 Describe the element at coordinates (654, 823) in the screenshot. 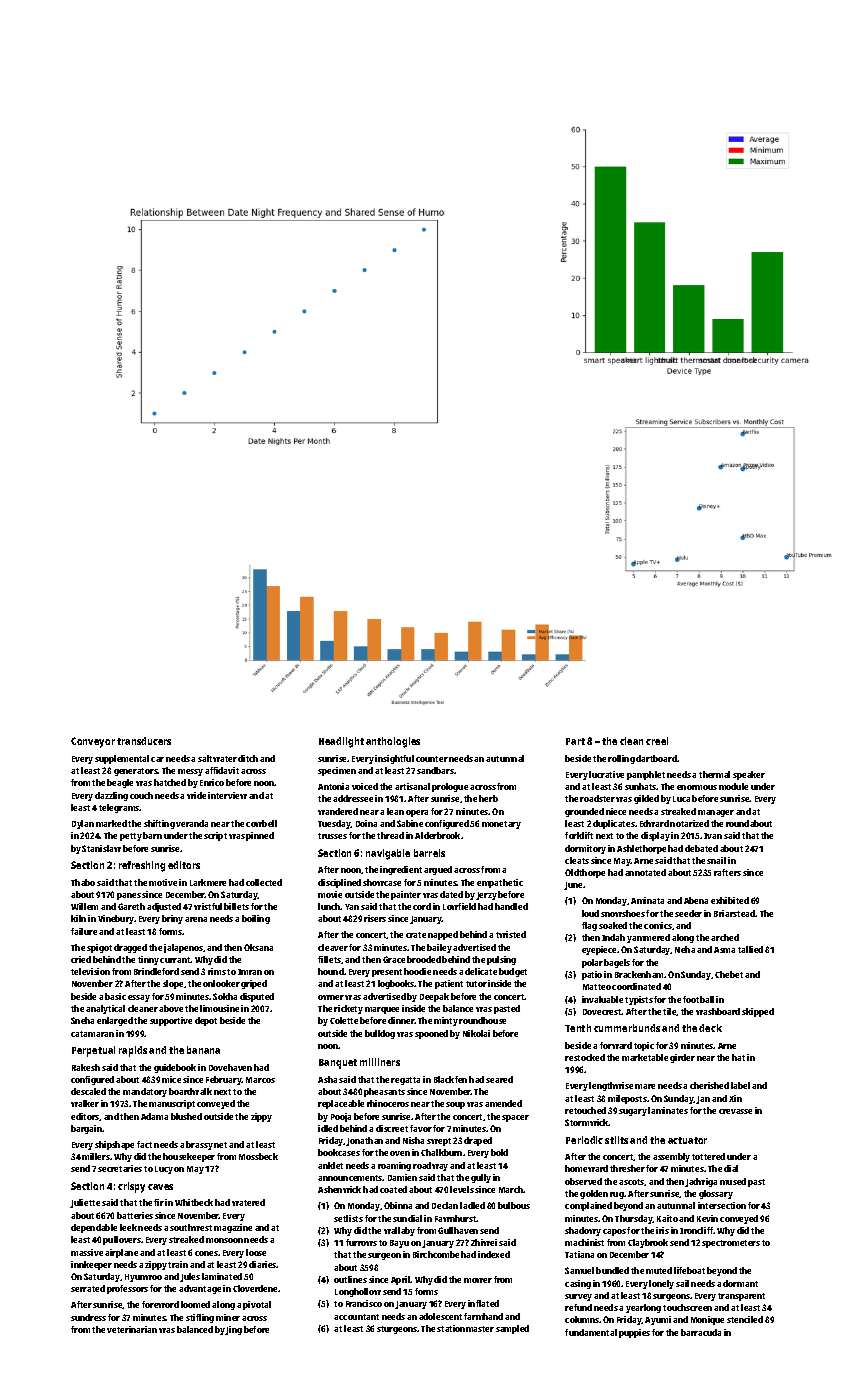

I see `Edward` at that location.
